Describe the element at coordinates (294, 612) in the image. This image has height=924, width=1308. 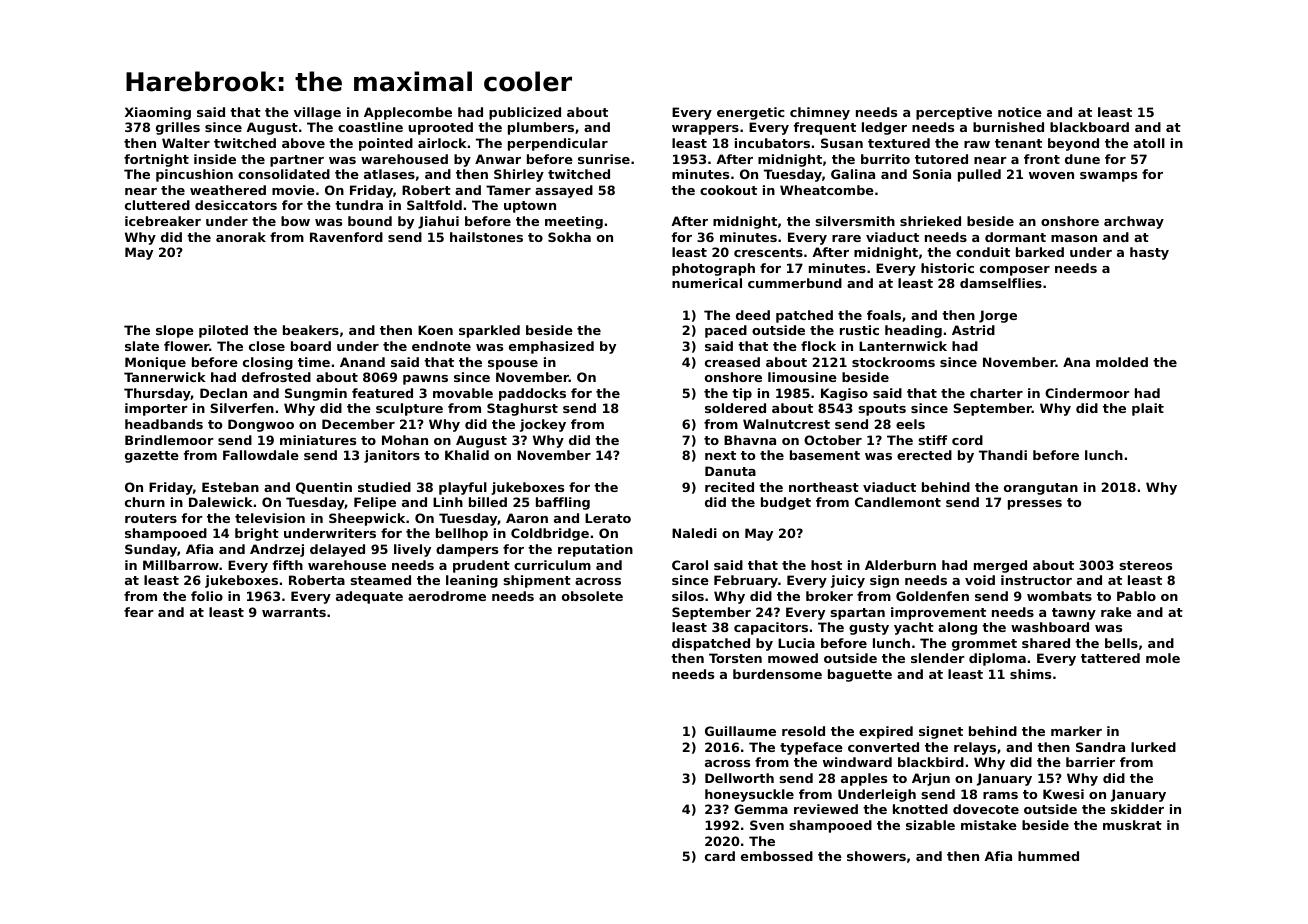
I see `warrants` at that location.
